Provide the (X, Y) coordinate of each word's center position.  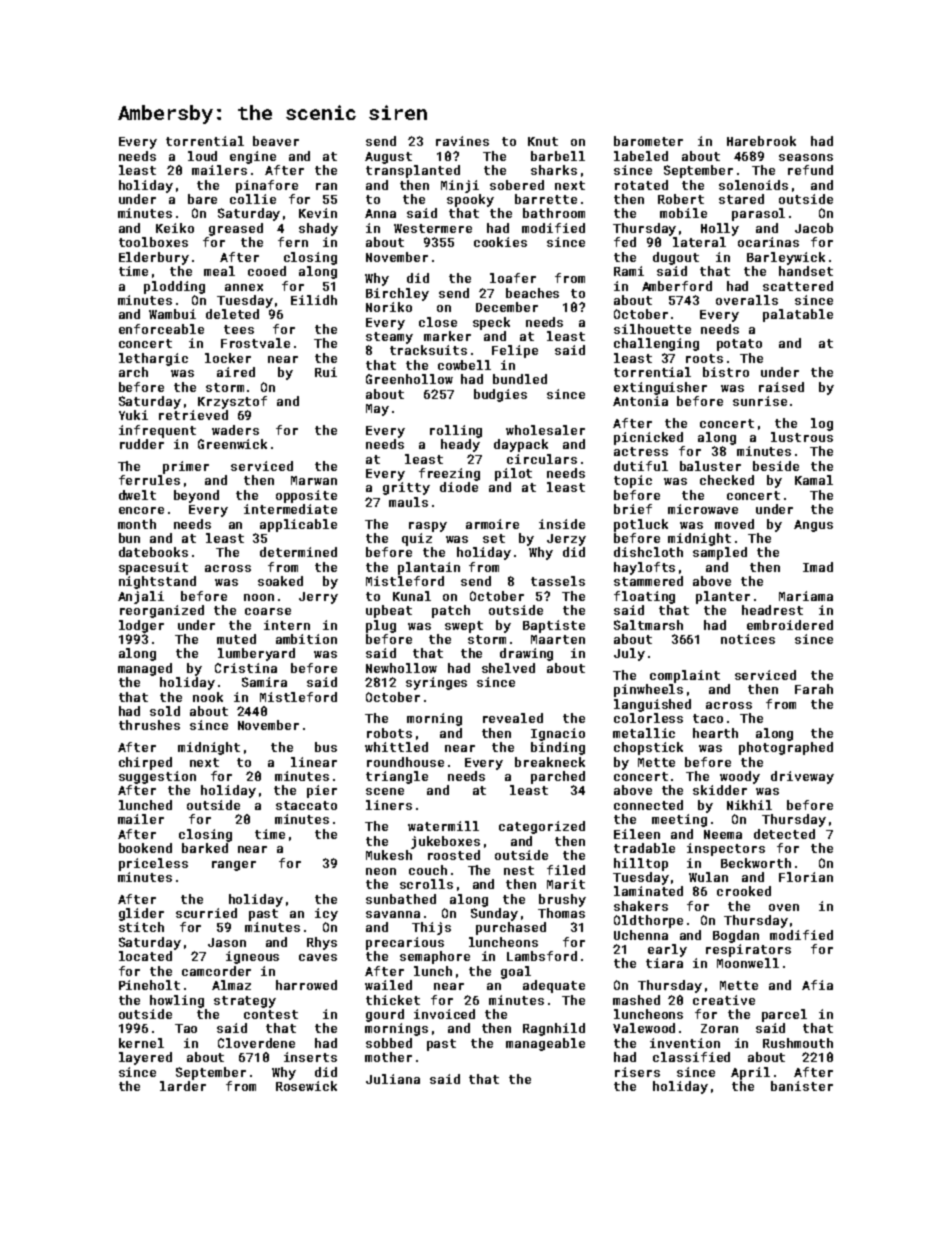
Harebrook (761, 141)
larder (183, 1086)
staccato (306, 805)
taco (708, 718)
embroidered (790, 625)
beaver (276, 141)
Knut (543, 141)
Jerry (318, 598)
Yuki (133, 415)
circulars (542, 459)
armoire (492, 524)
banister (802, 1086)
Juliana (393, 1079)
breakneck (550, 762)
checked (727, 480)
